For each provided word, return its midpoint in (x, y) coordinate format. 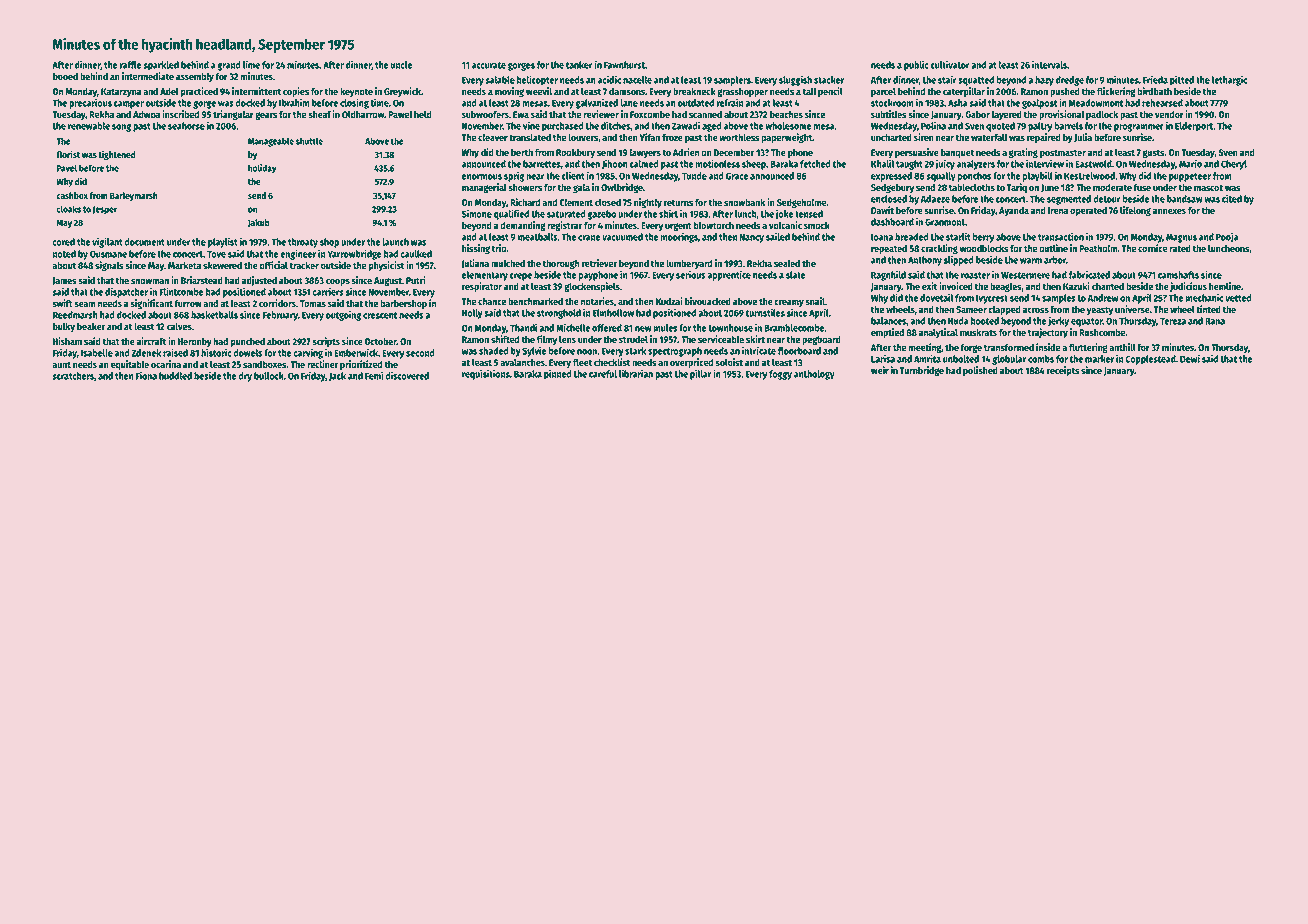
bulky (64, 327)
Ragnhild (888, 275)
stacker (829, 80)
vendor (1169, 114)
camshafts (1178, 275)
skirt (755, 339)
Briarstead (202, 280)
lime (251, 64)
